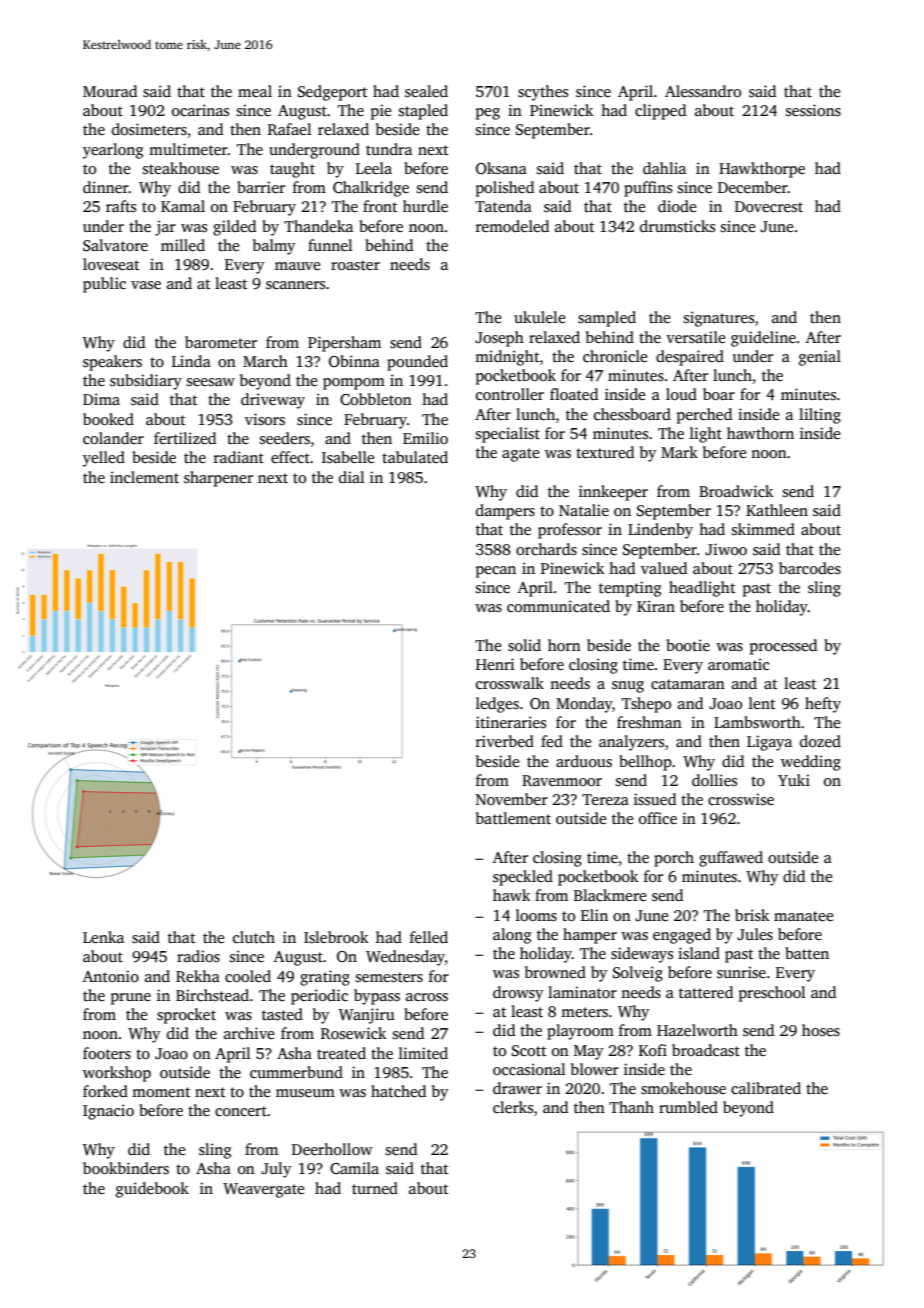  Describe the element at coordinates (688, 684) in the screenshot. I see `catamaran` at that location.
